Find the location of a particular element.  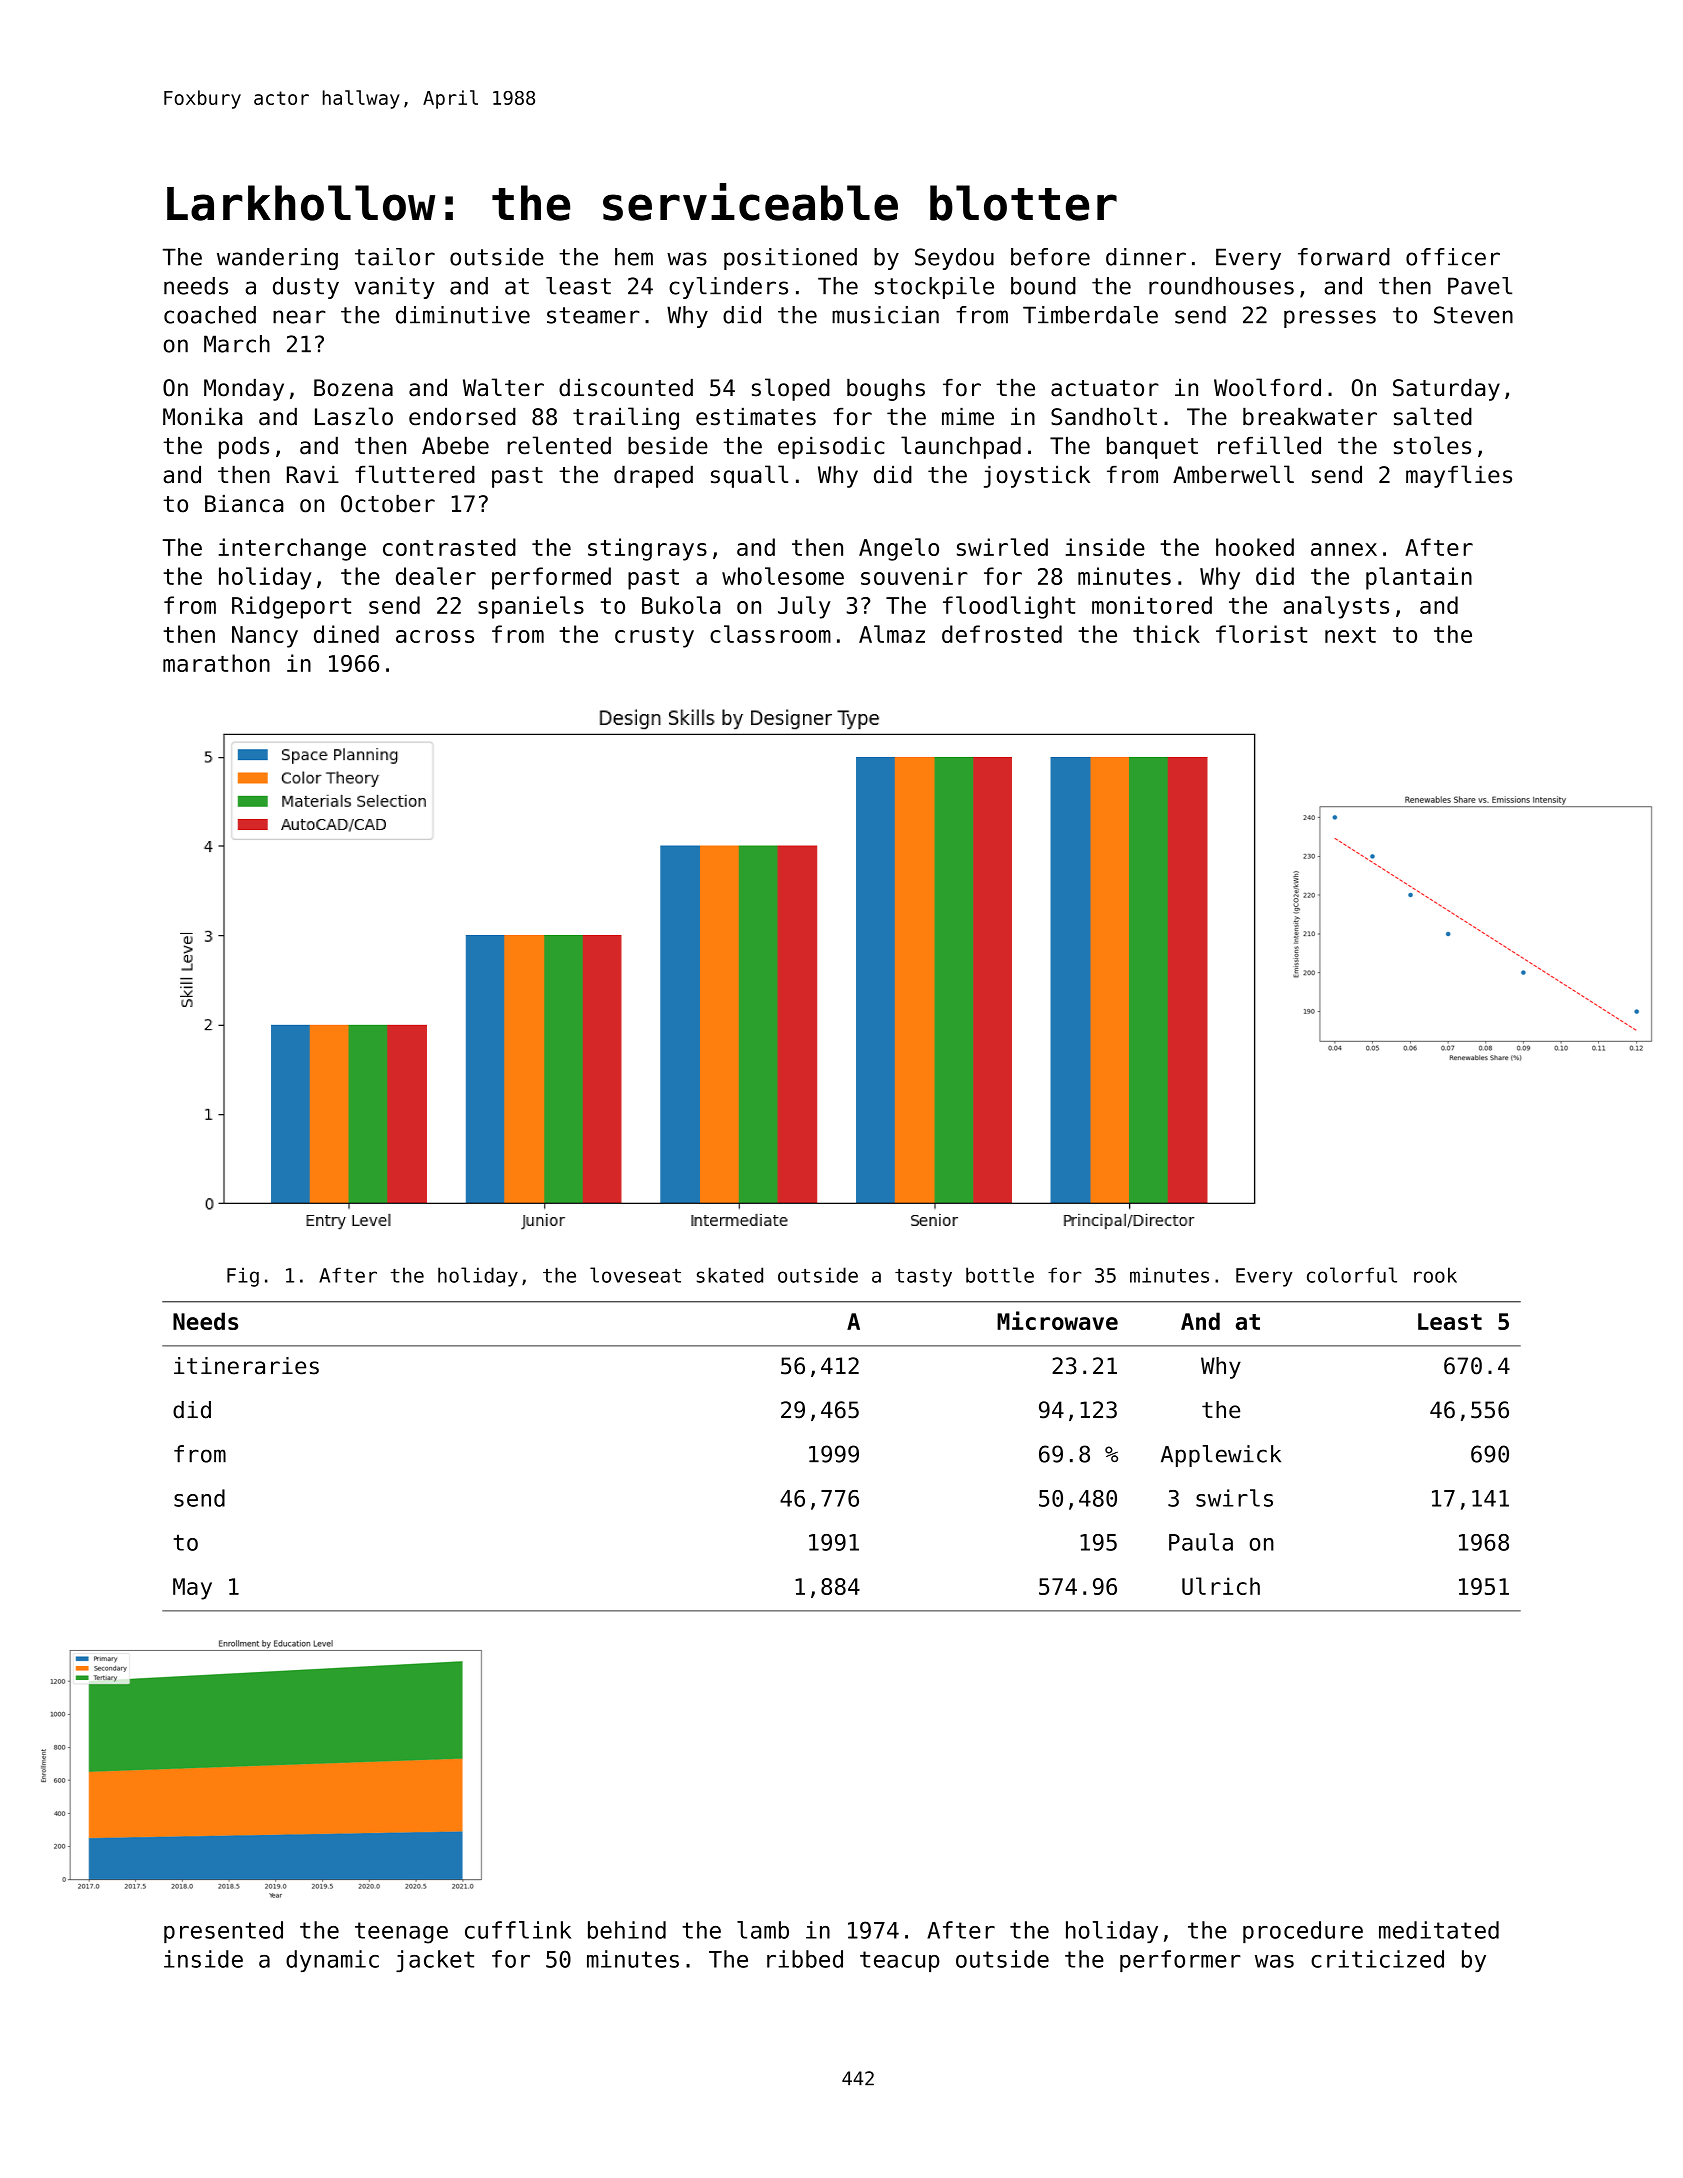

Bozena is located at coordinates (353, 388).
